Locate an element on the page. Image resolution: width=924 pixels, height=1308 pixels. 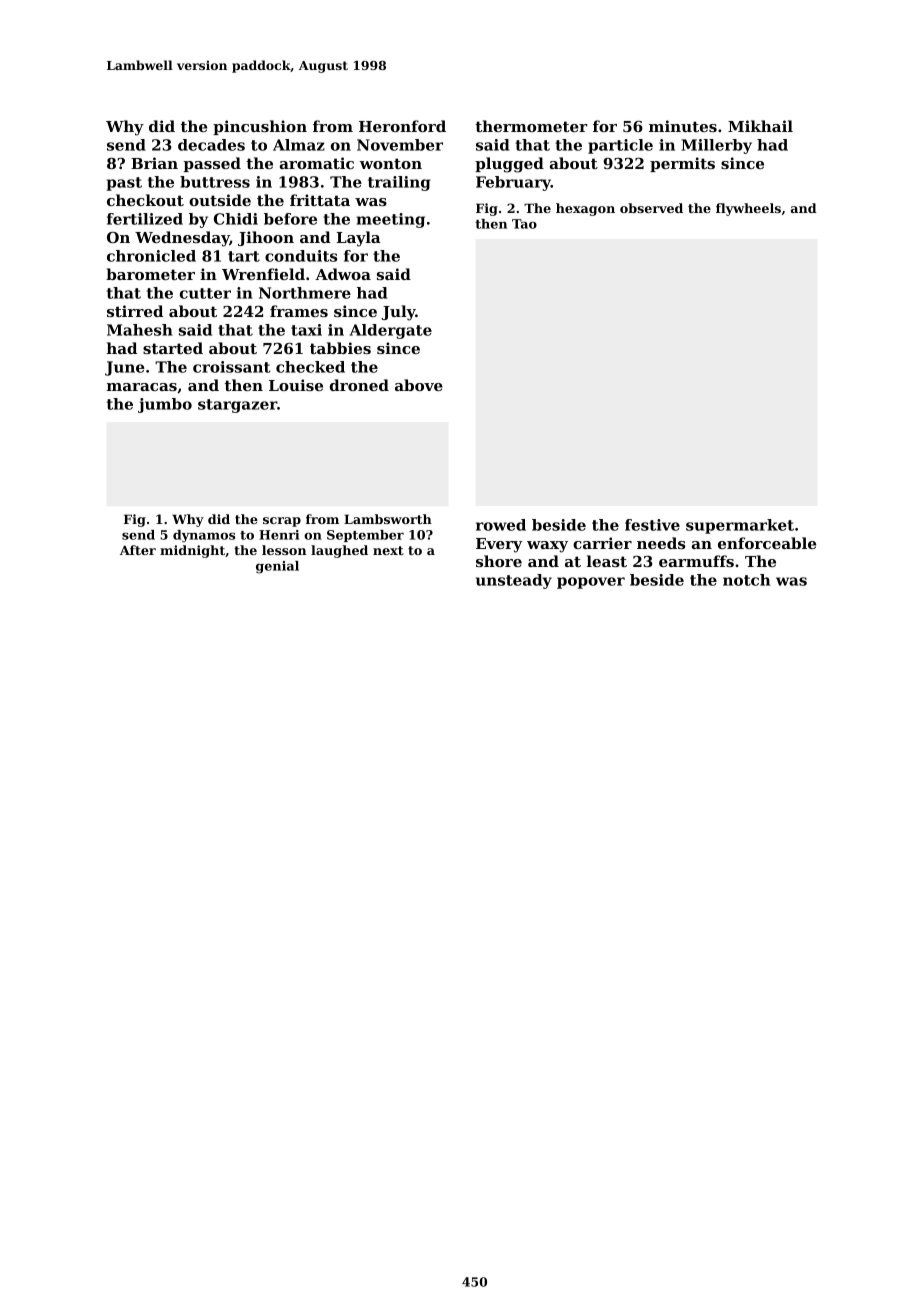
supermarket is located at coordinates (740, 526).
